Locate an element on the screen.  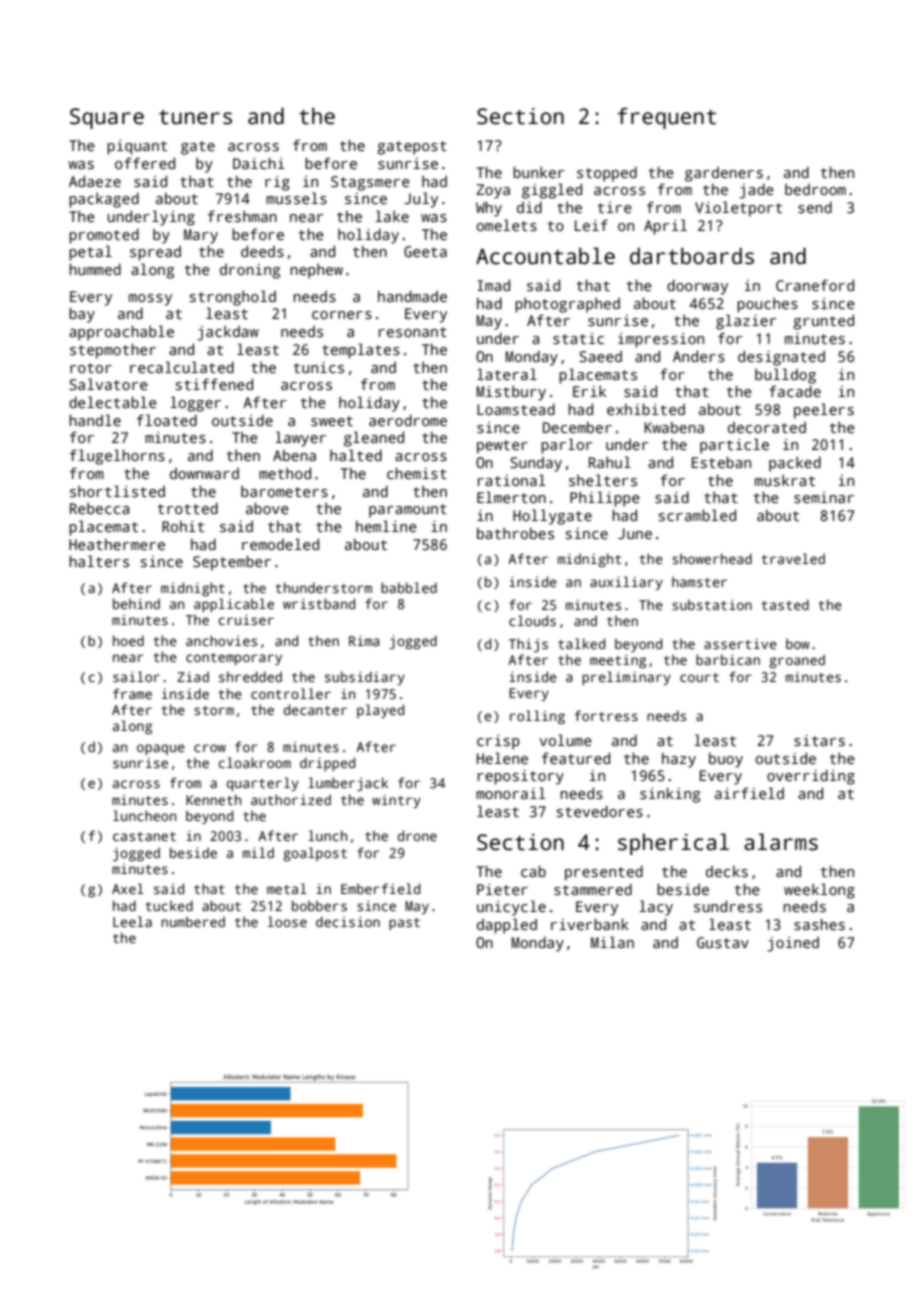
send is located at coordinates (815, 207).
